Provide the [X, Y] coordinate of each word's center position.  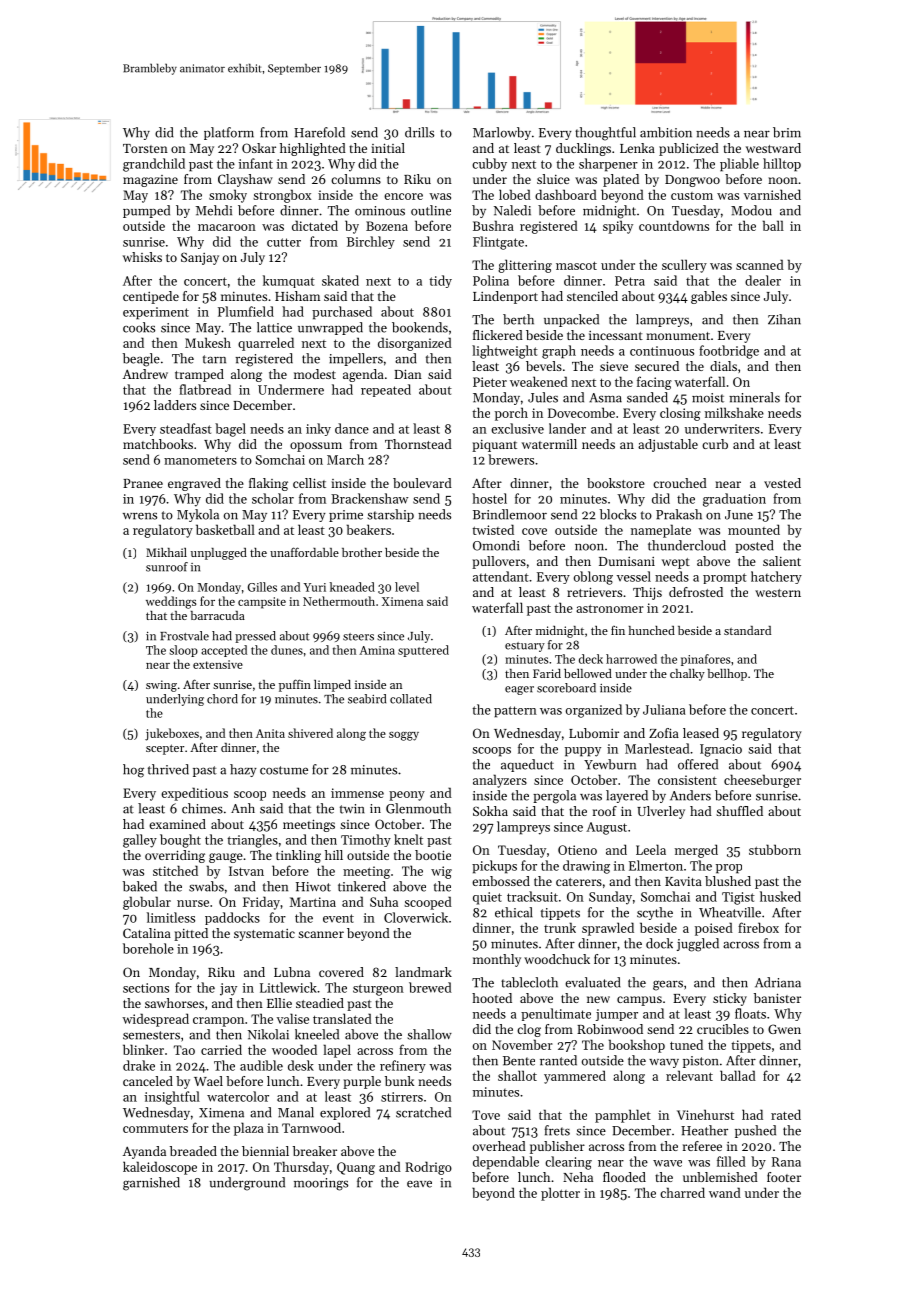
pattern [515, 712]
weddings [171, 602]
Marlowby [502, 133]
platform [229, 133]
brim [787, 132]
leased [701, 733]
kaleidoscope [160, 1168]
